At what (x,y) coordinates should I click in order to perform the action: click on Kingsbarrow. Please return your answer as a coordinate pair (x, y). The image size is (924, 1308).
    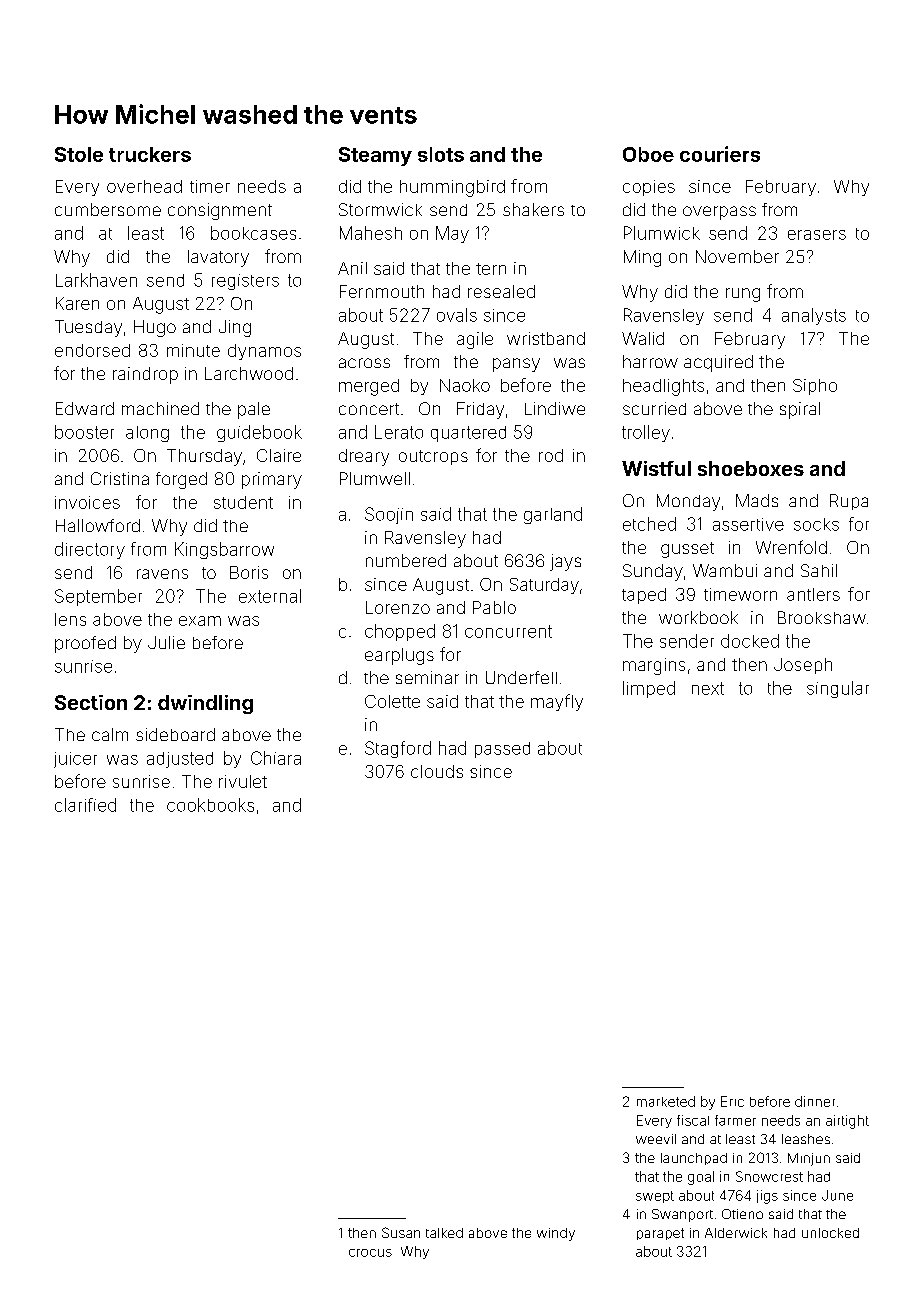
    Looking at the image, I should click on (224, 550).
